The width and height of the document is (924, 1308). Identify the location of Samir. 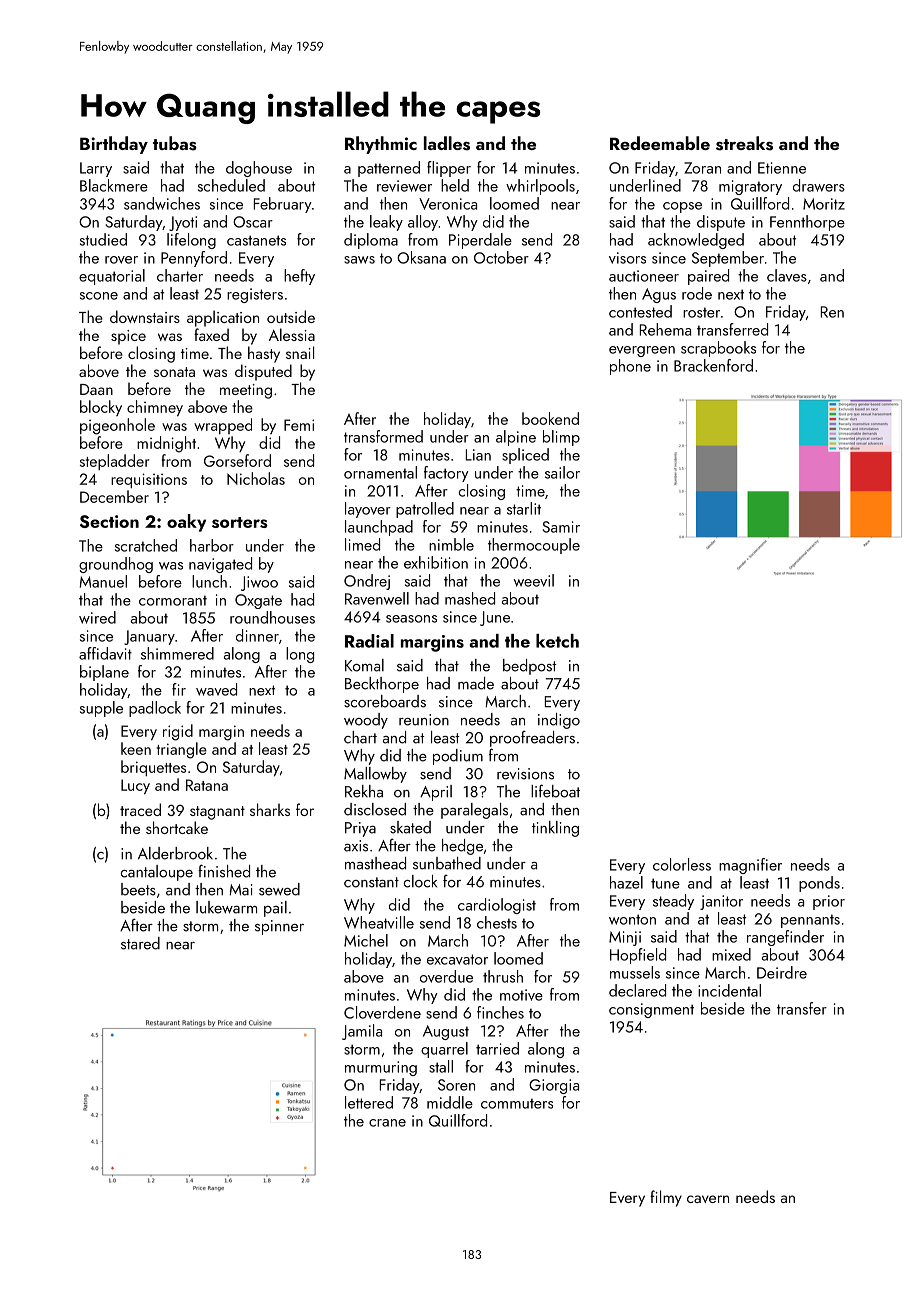
(561, 527).
